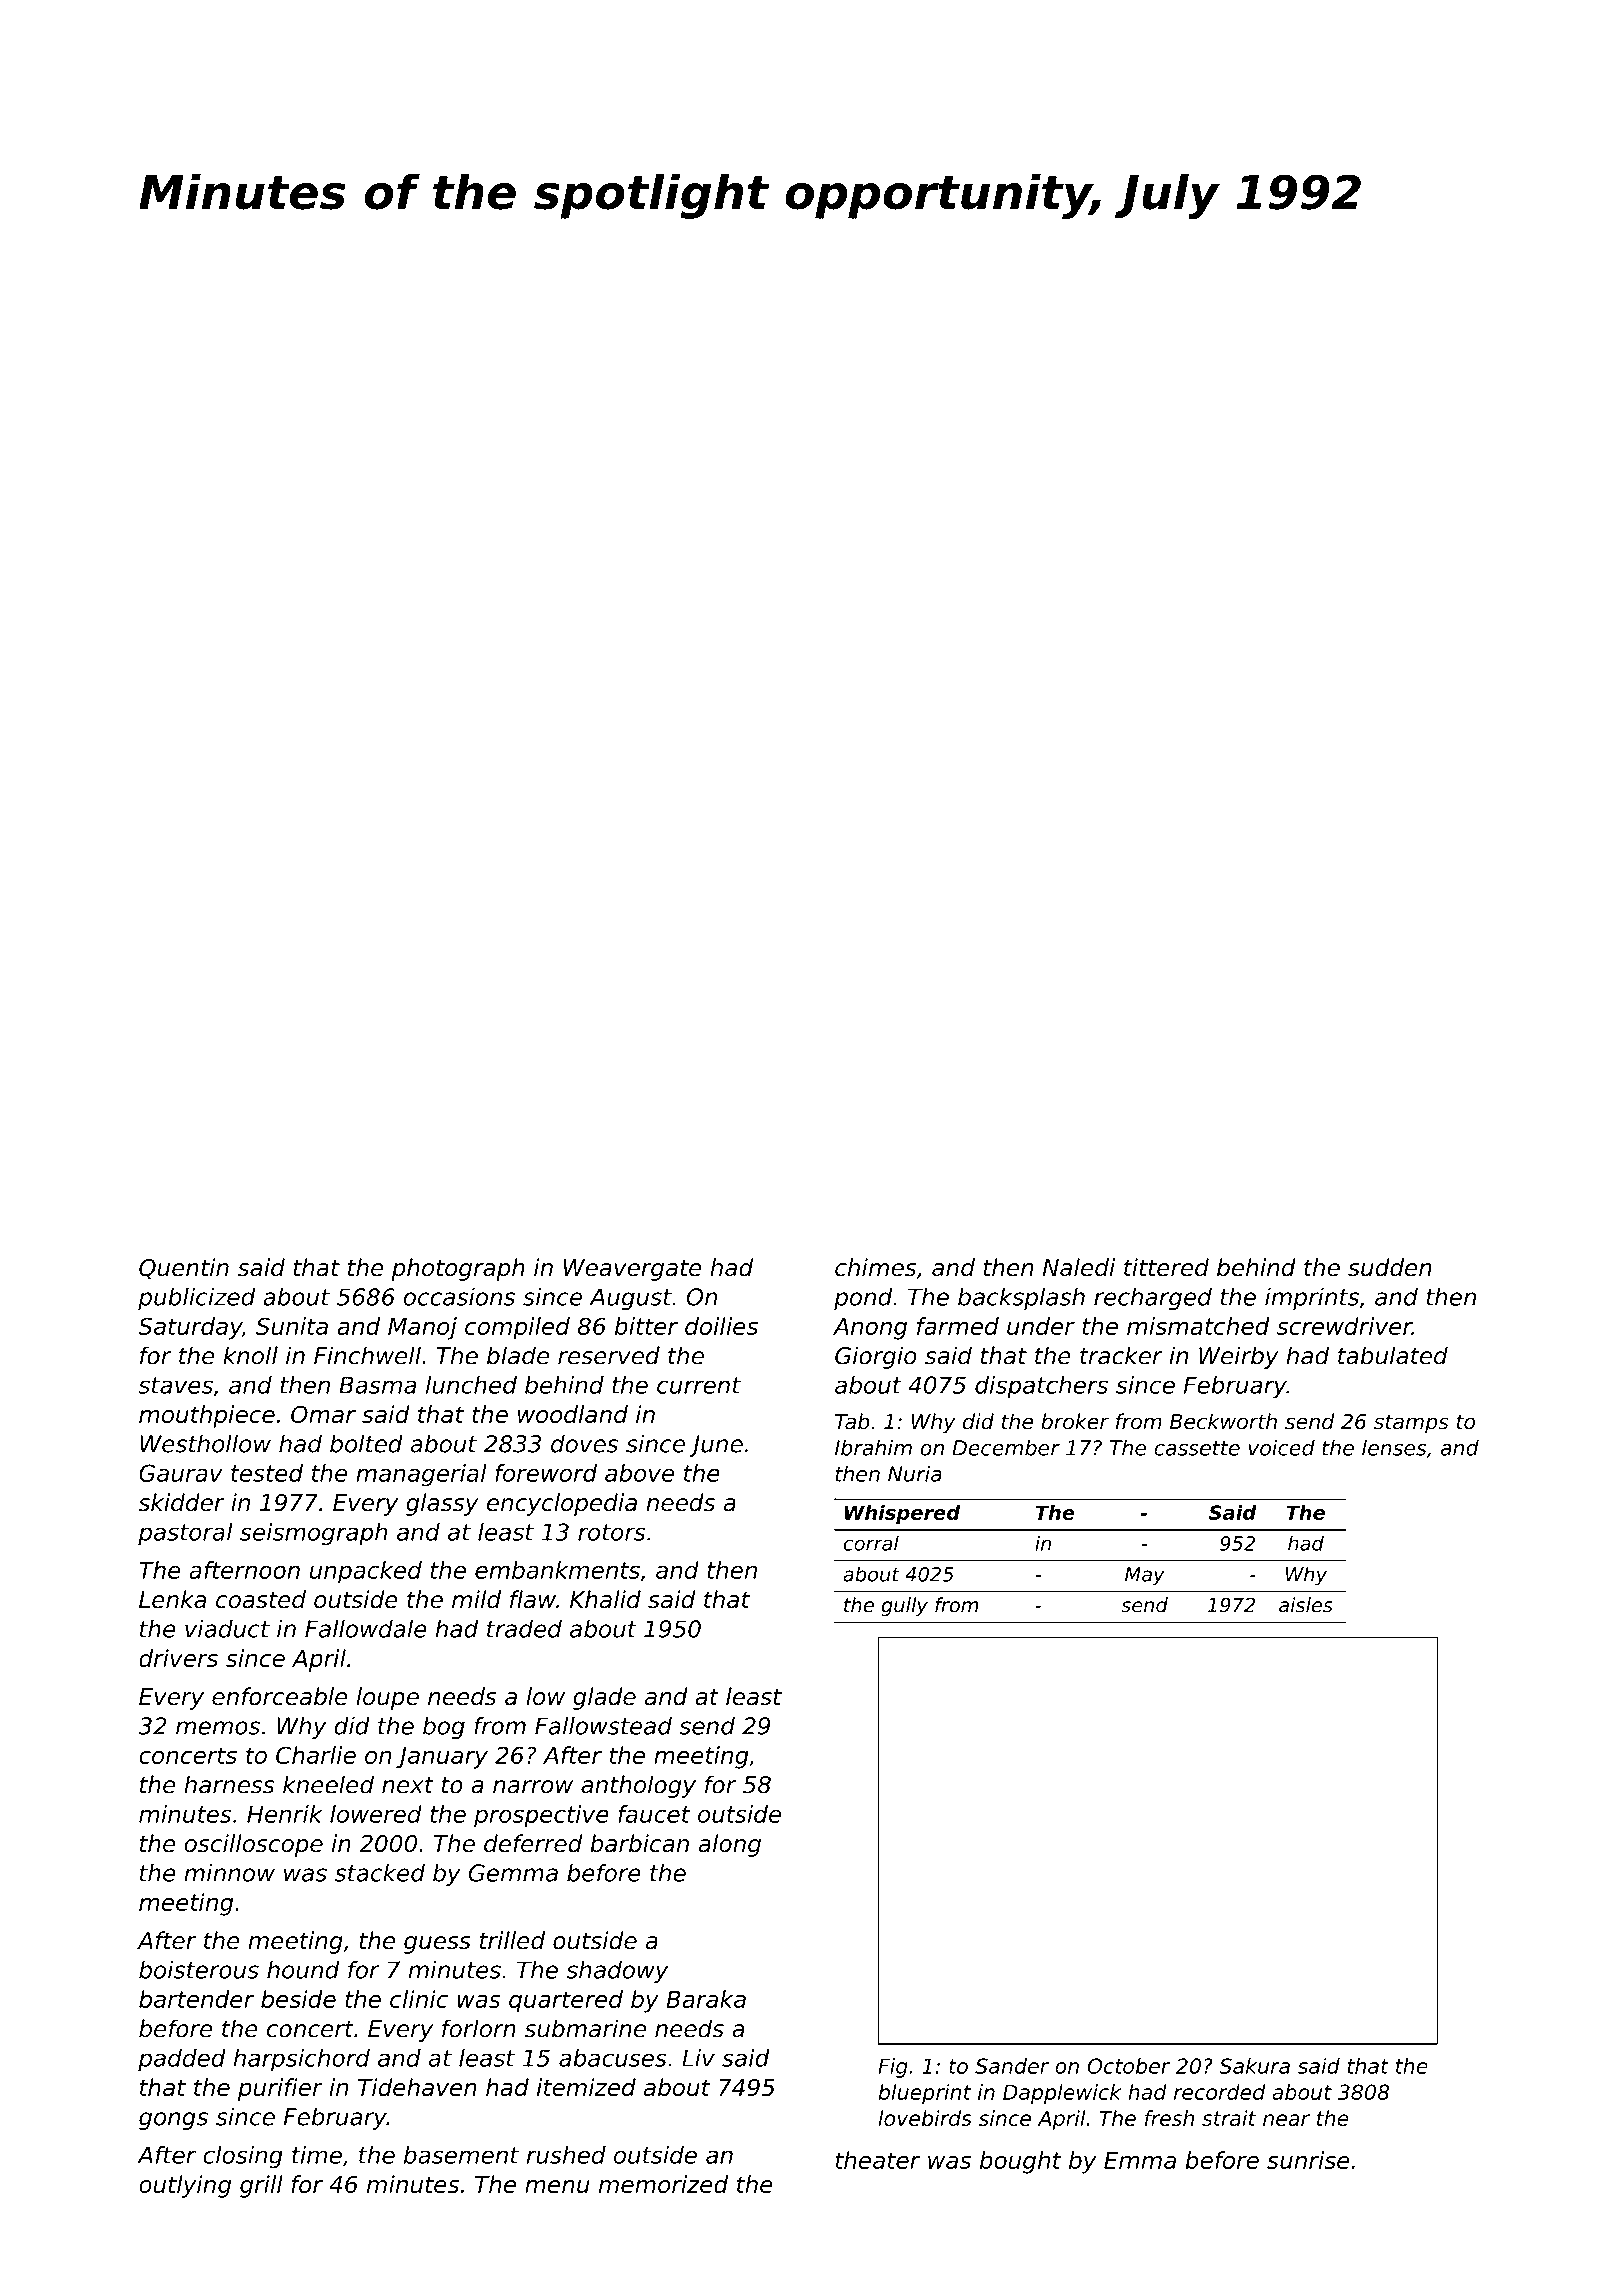 The width and height of the screenshot is (1620, 2292). What do you see at coordinates (1079, 1267) in the screenshot?
I see `Naledi` at bounding box center [1079, 1267].
